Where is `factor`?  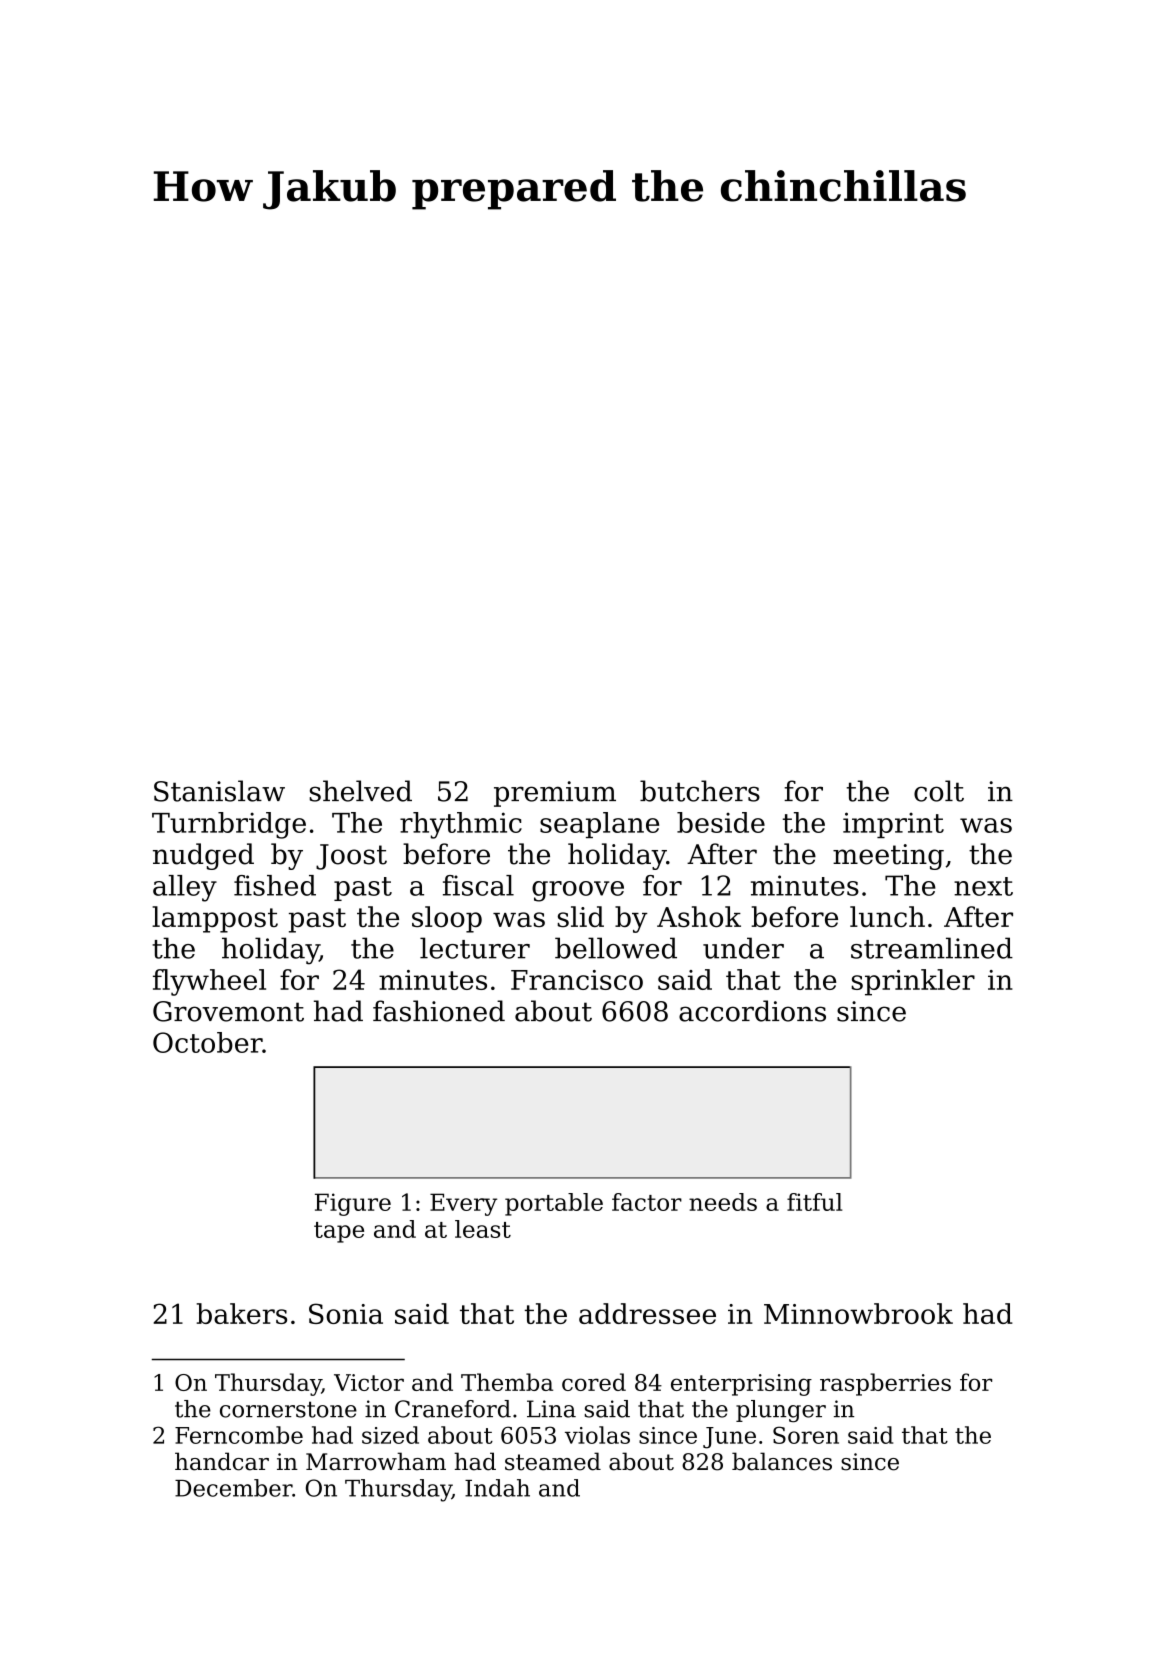
factor is located at coordinates (647, 1202).
